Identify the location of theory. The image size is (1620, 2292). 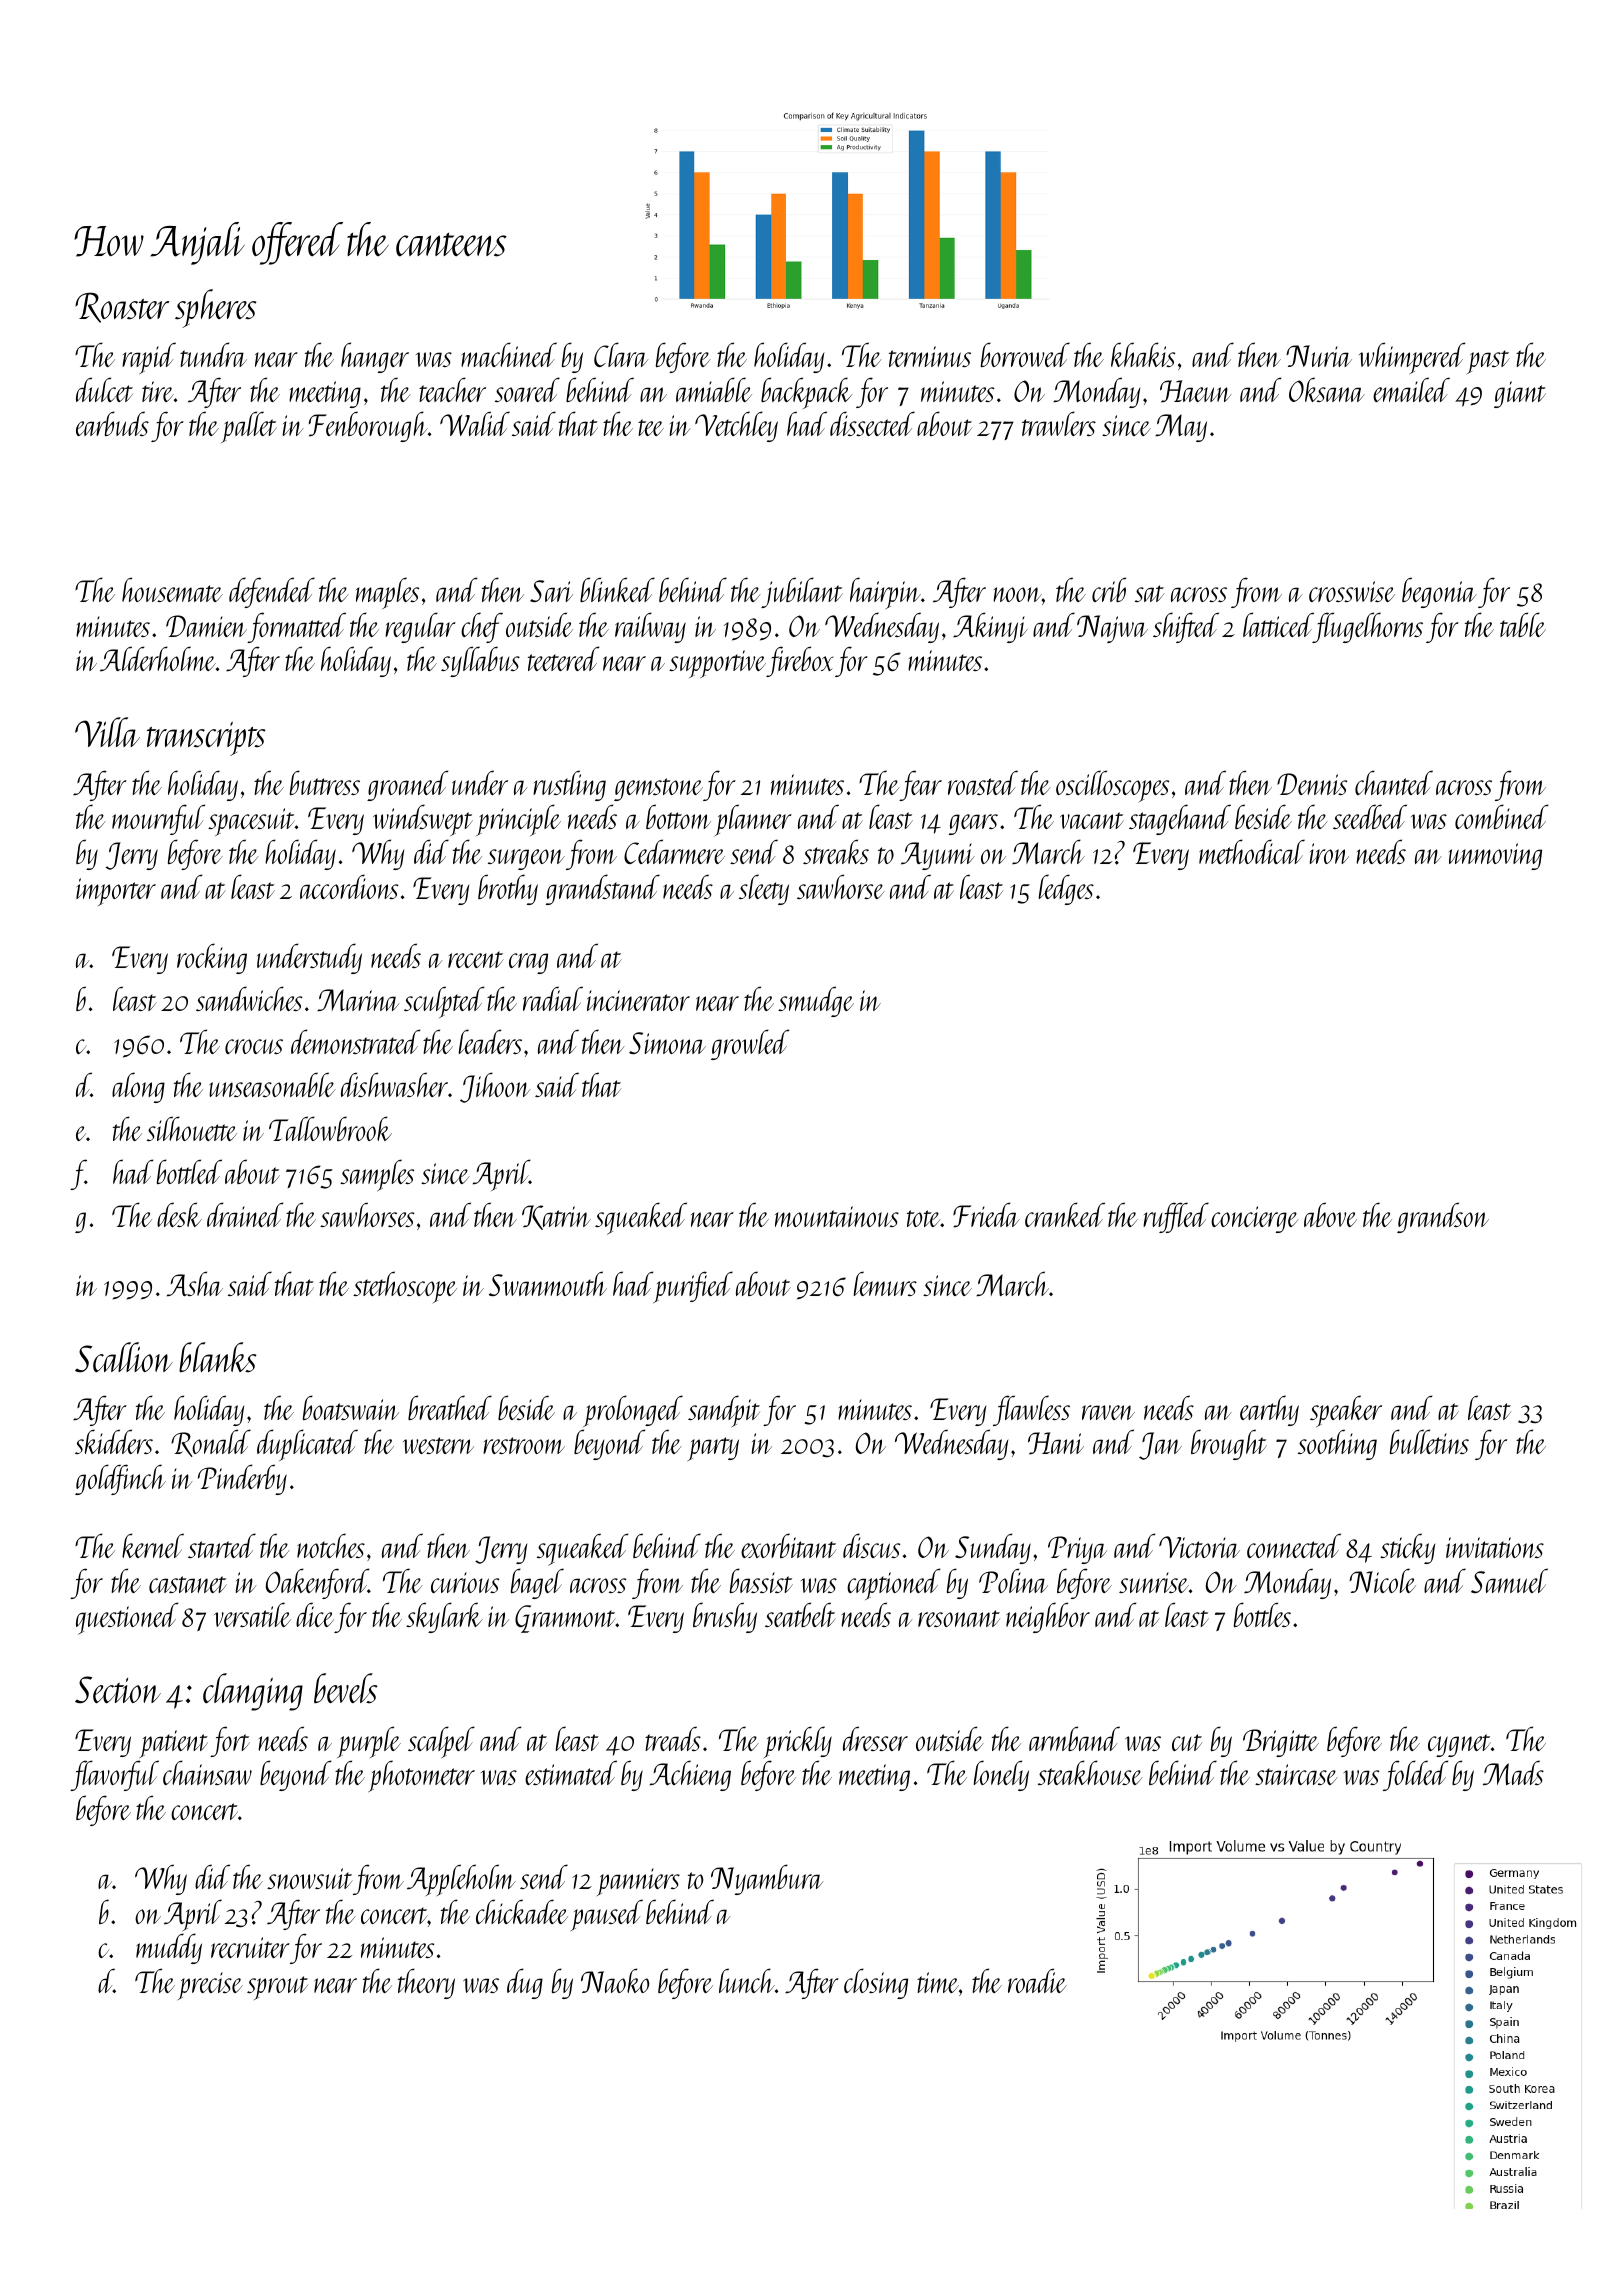
(426, 1983).
